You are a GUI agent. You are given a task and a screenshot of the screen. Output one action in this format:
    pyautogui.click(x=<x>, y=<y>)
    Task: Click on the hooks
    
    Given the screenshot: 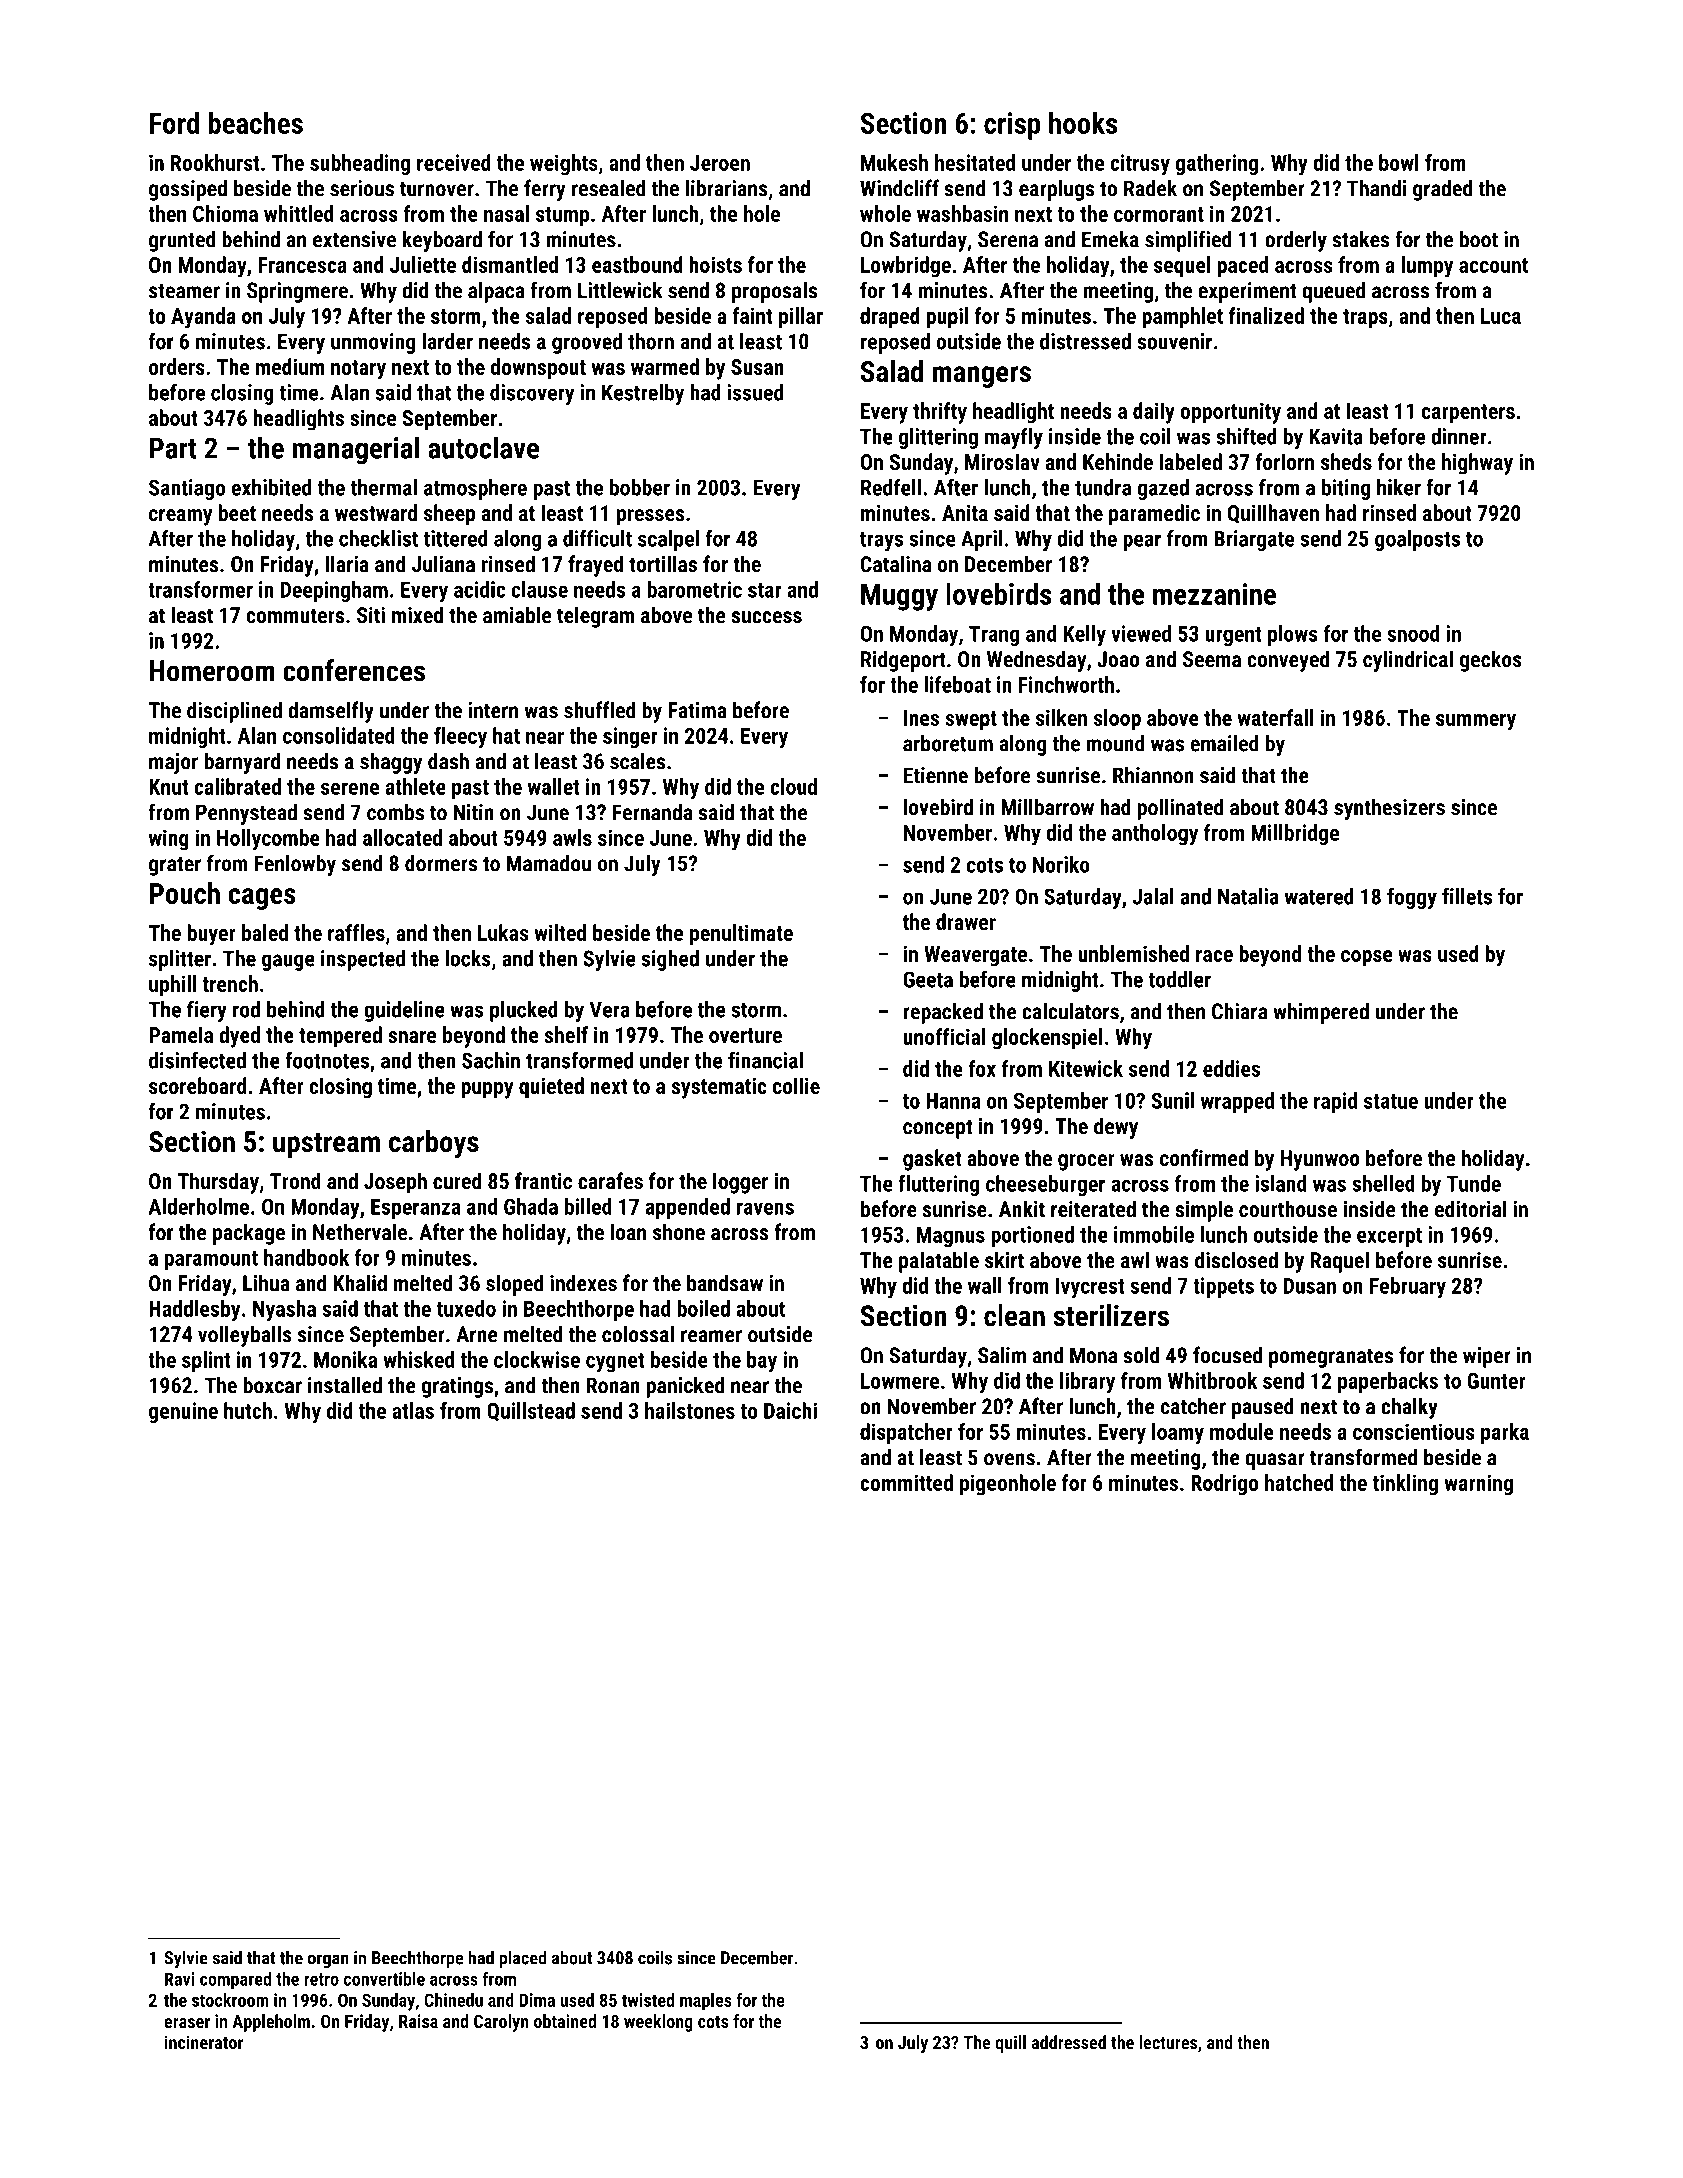 What is the action you would take?
    pyautogui.click(x=1083, y=123)
